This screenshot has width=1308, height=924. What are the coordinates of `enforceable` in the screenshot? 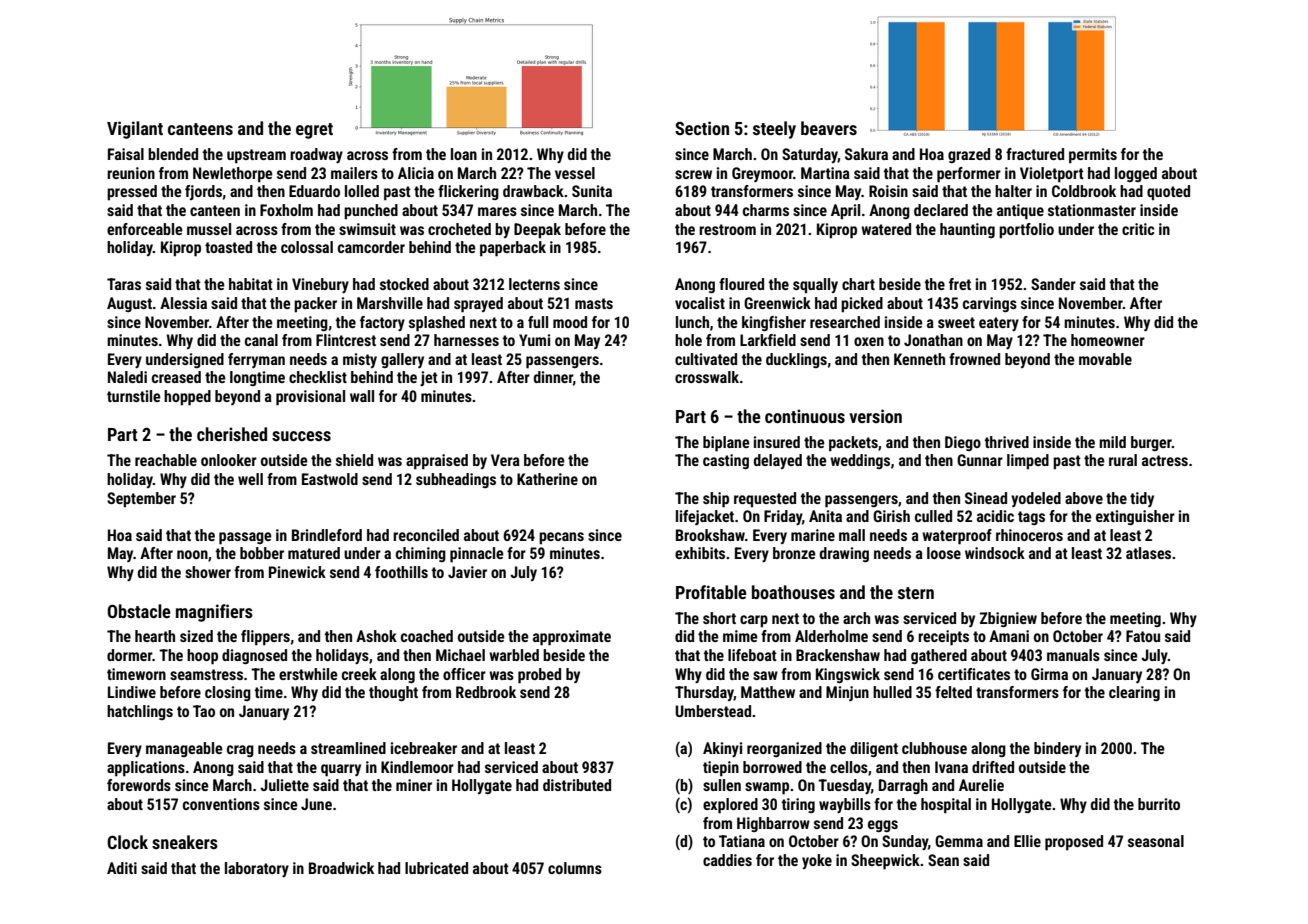 It's located at (145, 229).
